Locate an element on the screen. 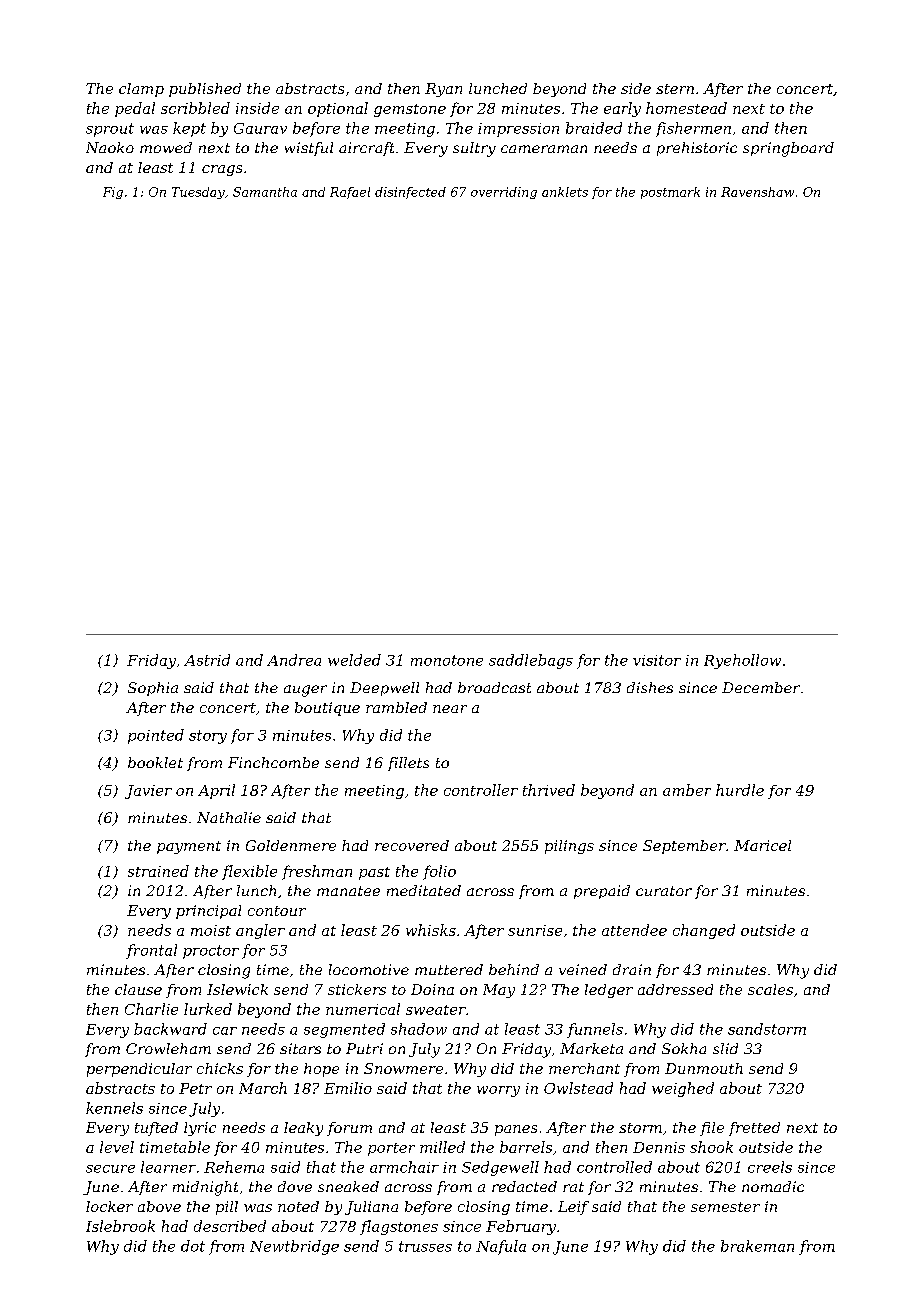  postmark is located at coordinates (670, 193).
